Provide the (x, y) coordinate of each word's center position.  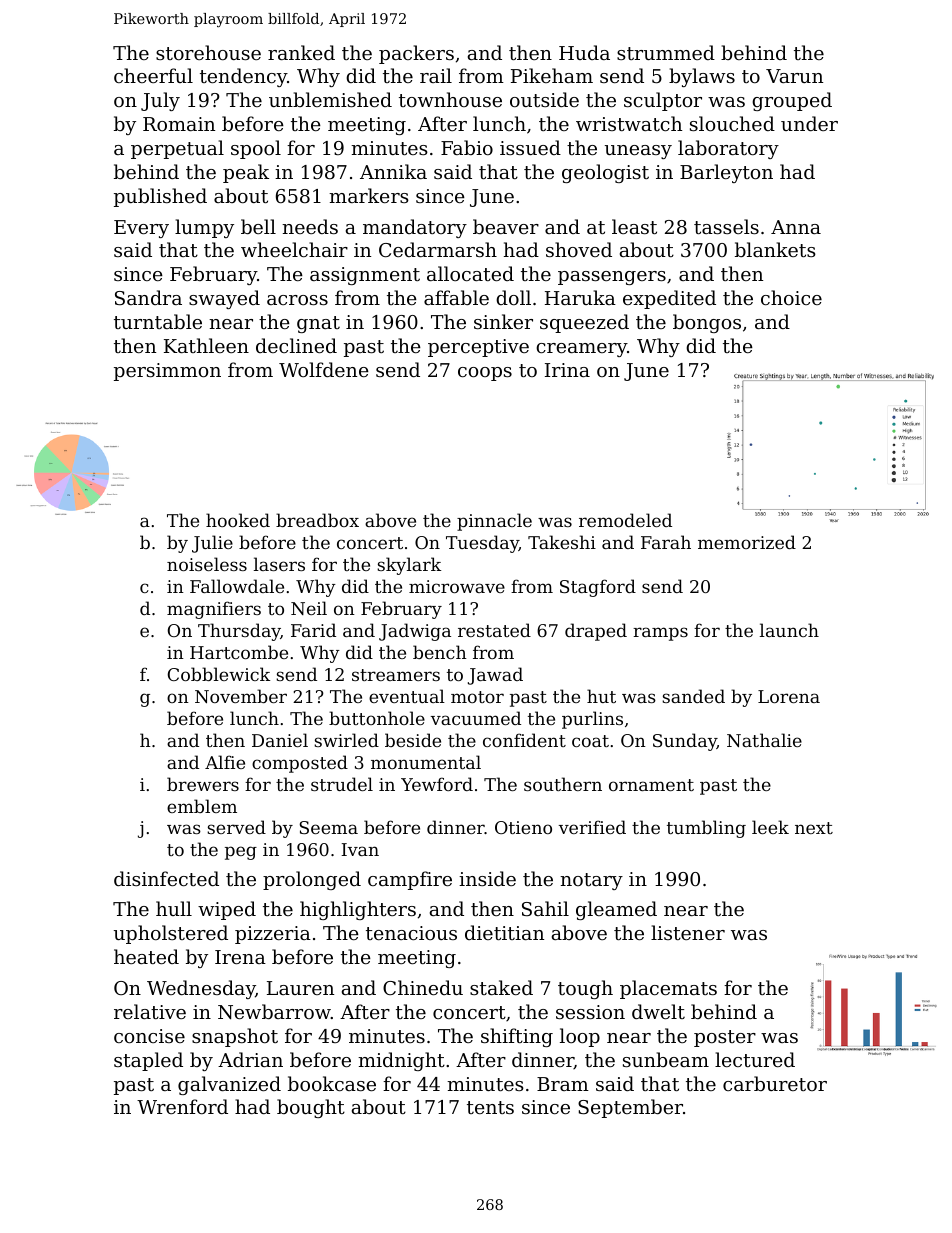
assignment (365, 276)
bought (311, 1108)
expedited (669, 299)
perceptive (478, 348)
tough (585, 989)
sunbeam (666, 1059)
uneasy (638, 152)
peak (246, 173)
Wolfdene (324, 369)
